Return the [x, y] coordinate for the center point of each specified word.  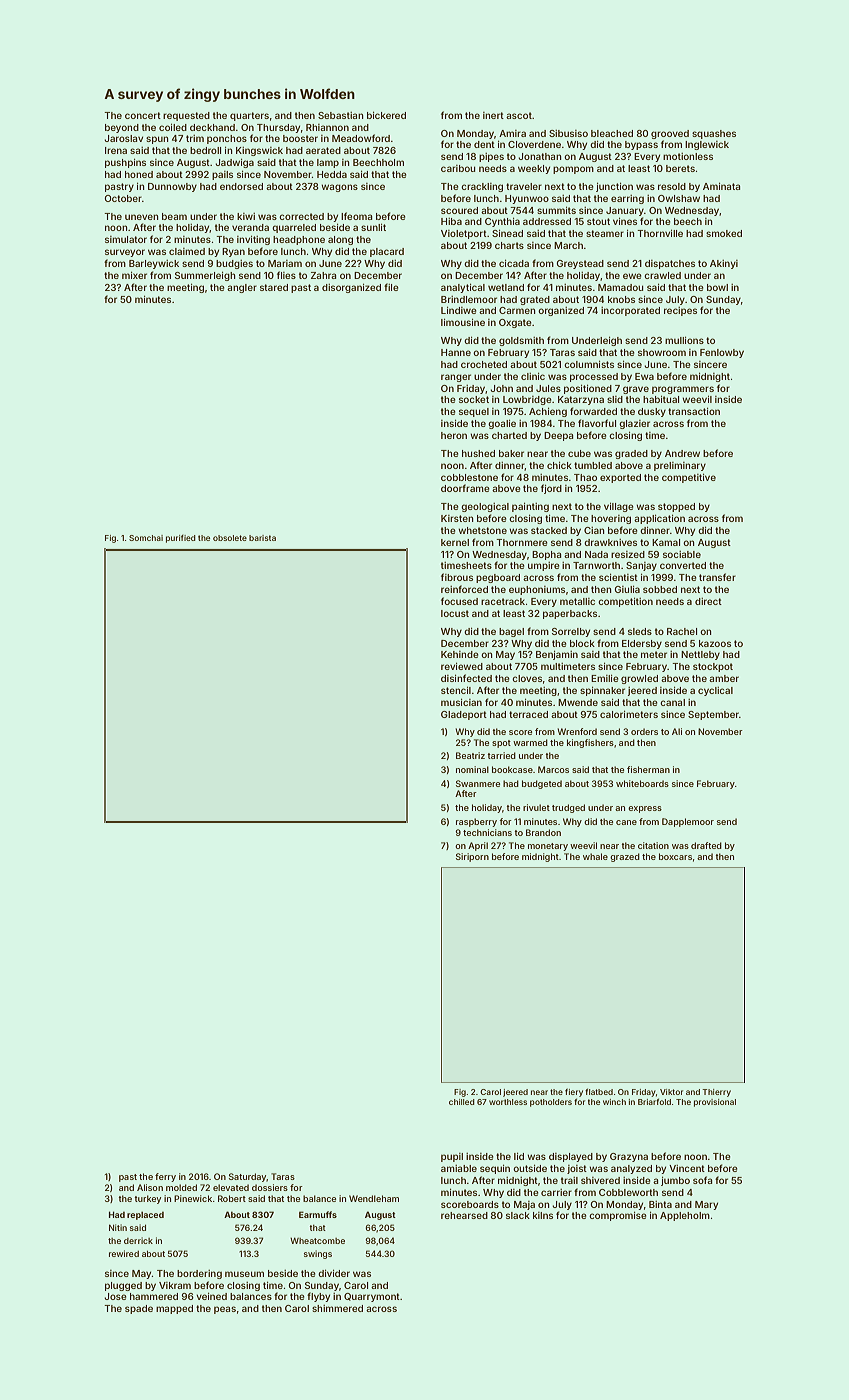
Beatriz [470, 755]
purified [181, 539]
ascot [519, 115]
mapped [174, 1309]
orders [644, 731]
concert [143, 115]
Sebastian [340, 115]
